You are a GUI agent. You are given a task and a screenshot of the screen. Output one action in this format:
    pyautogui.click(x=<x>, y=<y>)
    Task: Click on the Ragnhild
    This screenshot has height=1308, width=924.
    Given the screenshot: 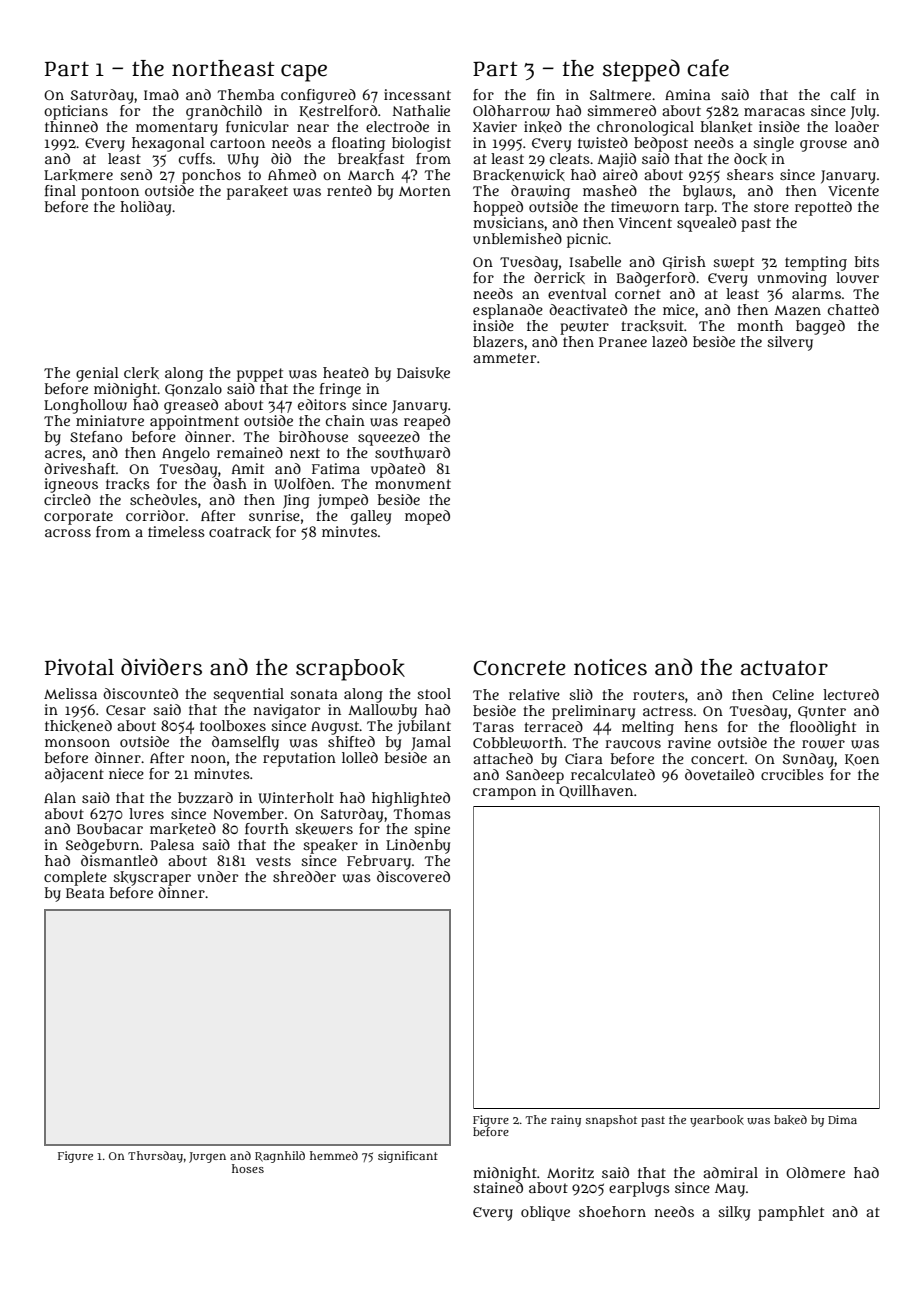 What is the action you would take?
    pyautogui.click(x=280, y=1157)
